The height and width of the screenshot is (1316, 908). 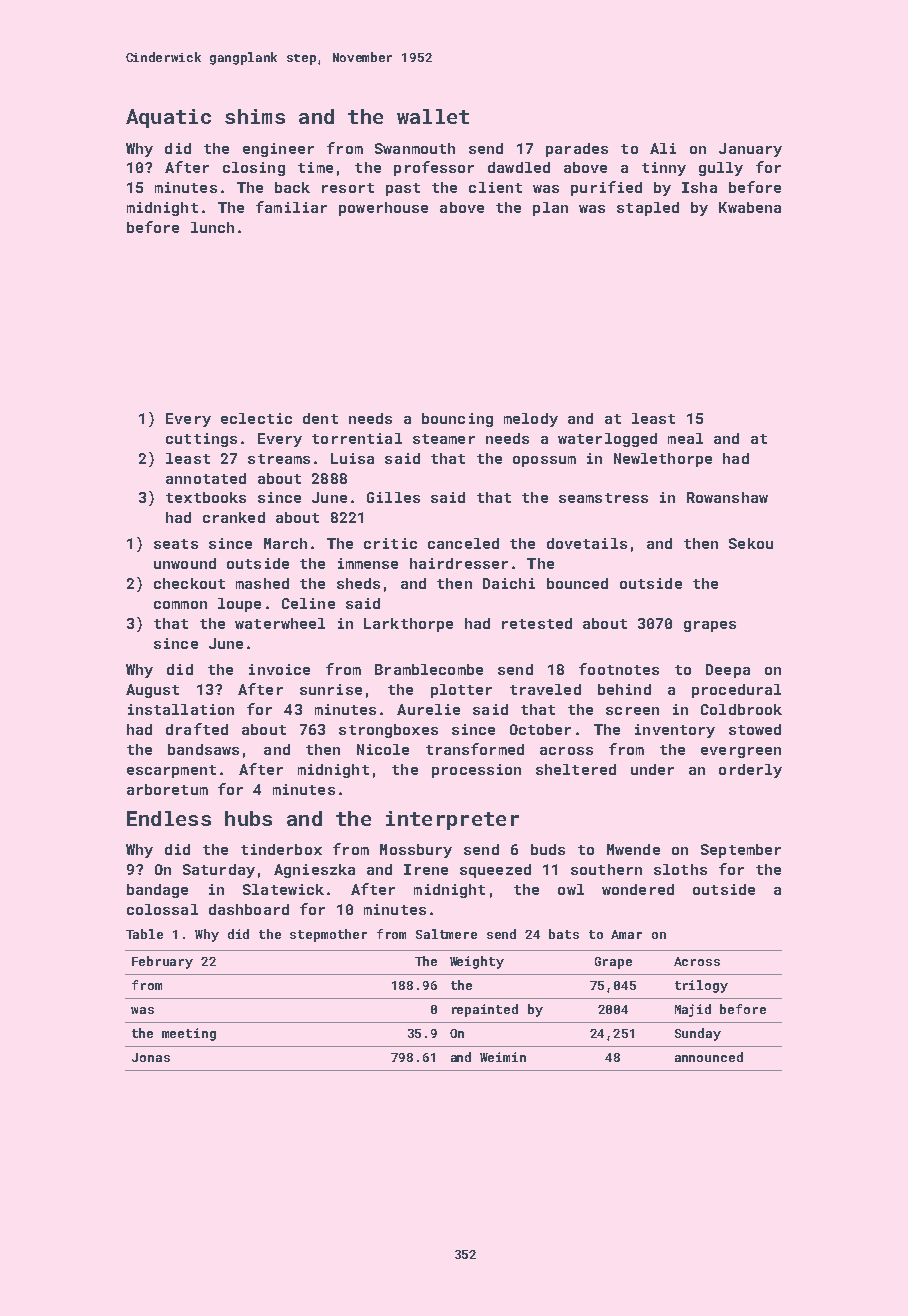 I want to click on announced, so click(x=709, y=1057).
